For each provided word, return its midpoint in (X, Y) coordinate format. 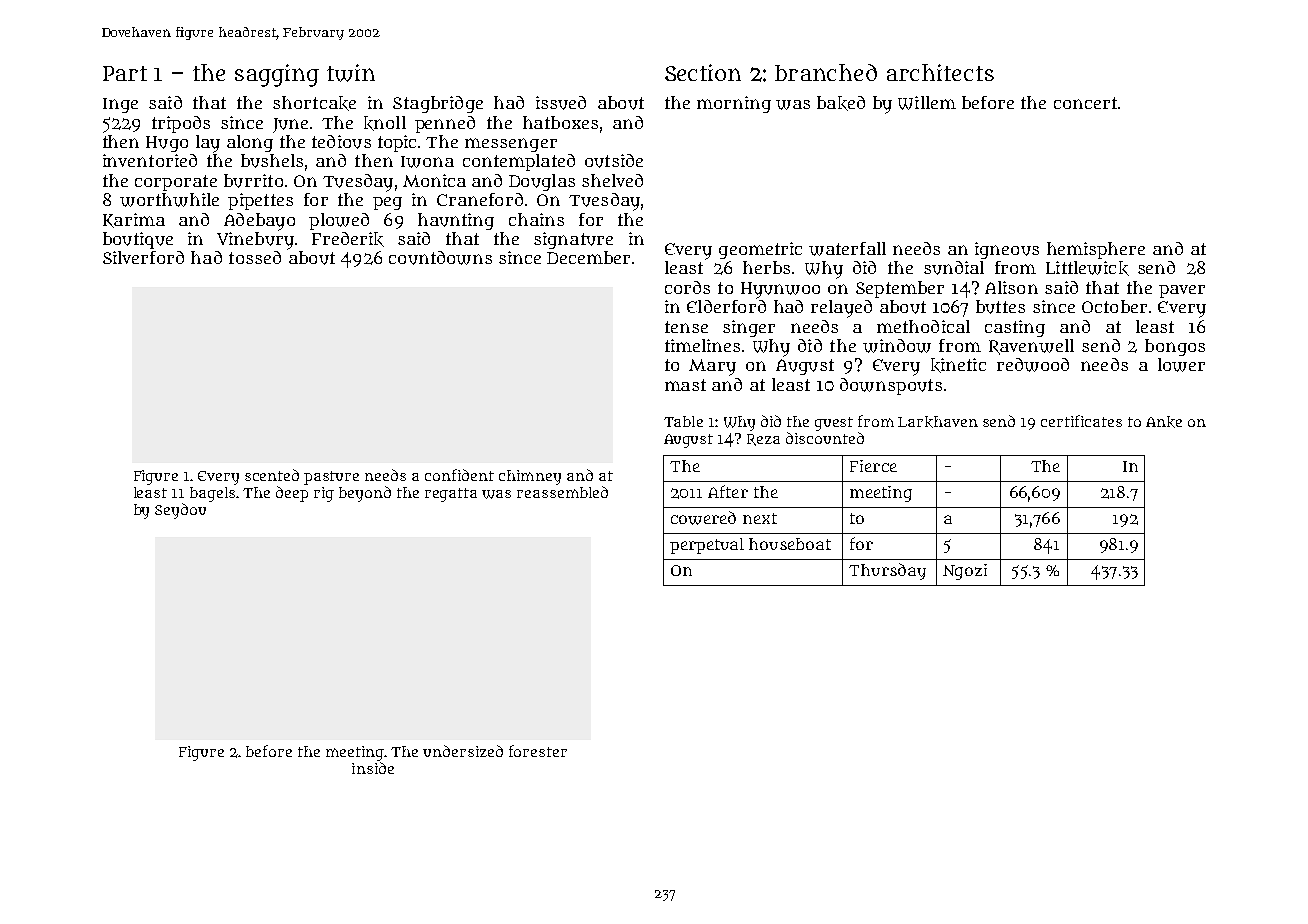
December (588, 257)
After (728, 491)
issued (561, 103)
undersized (463, 751)
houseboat (790, 544)
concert (1085, 103)
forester (538, 751)
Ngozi (965, 572)
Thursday (887, 571)
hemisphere (1096, 250)
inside (373, 768)
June (290, 125)
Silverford (143, 257)
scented (272, 475)
